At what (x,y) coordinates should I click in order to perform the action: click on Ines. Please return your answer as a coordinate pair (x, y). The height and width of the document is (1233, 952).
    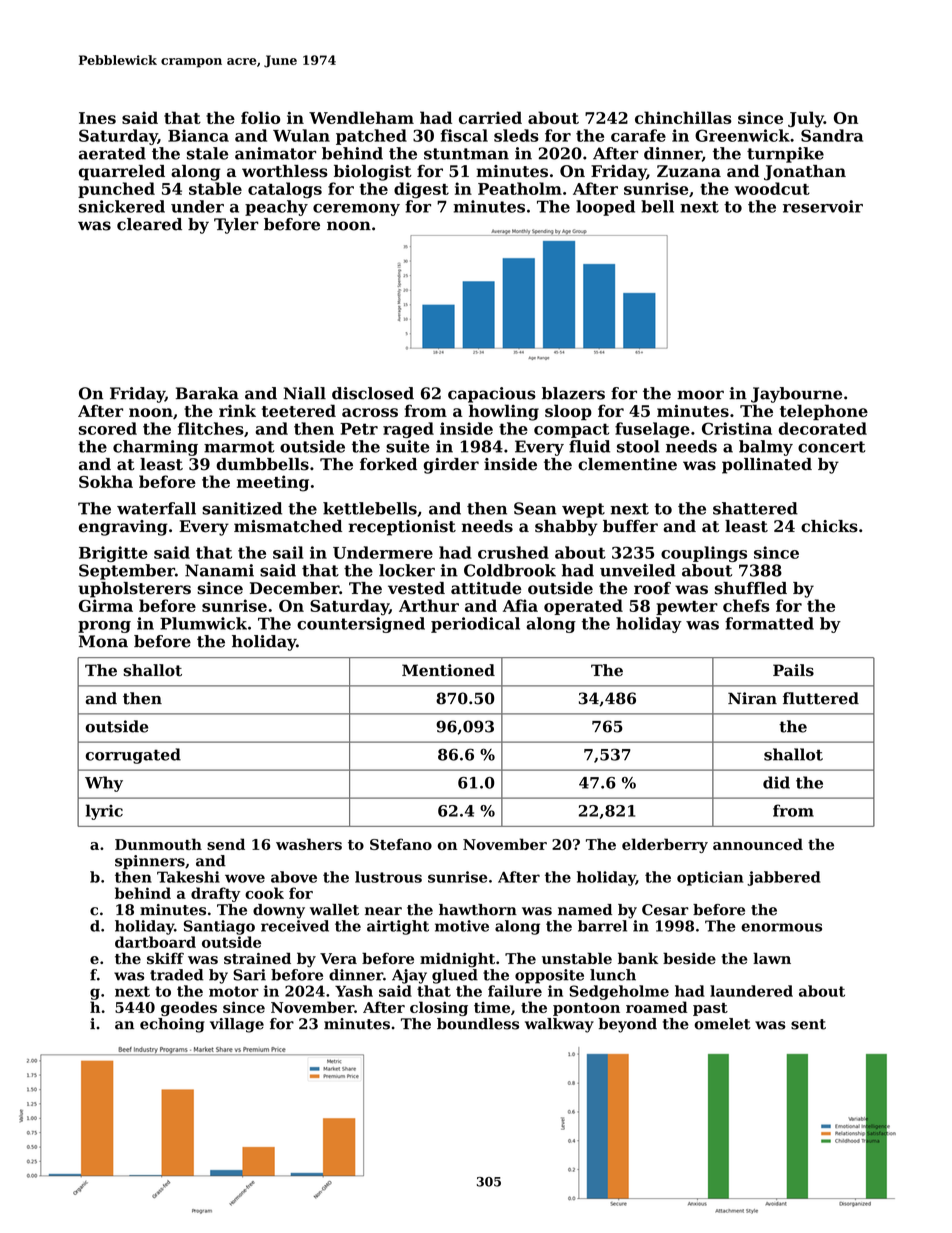
    Looking at the image, I should click on (97, 118).
